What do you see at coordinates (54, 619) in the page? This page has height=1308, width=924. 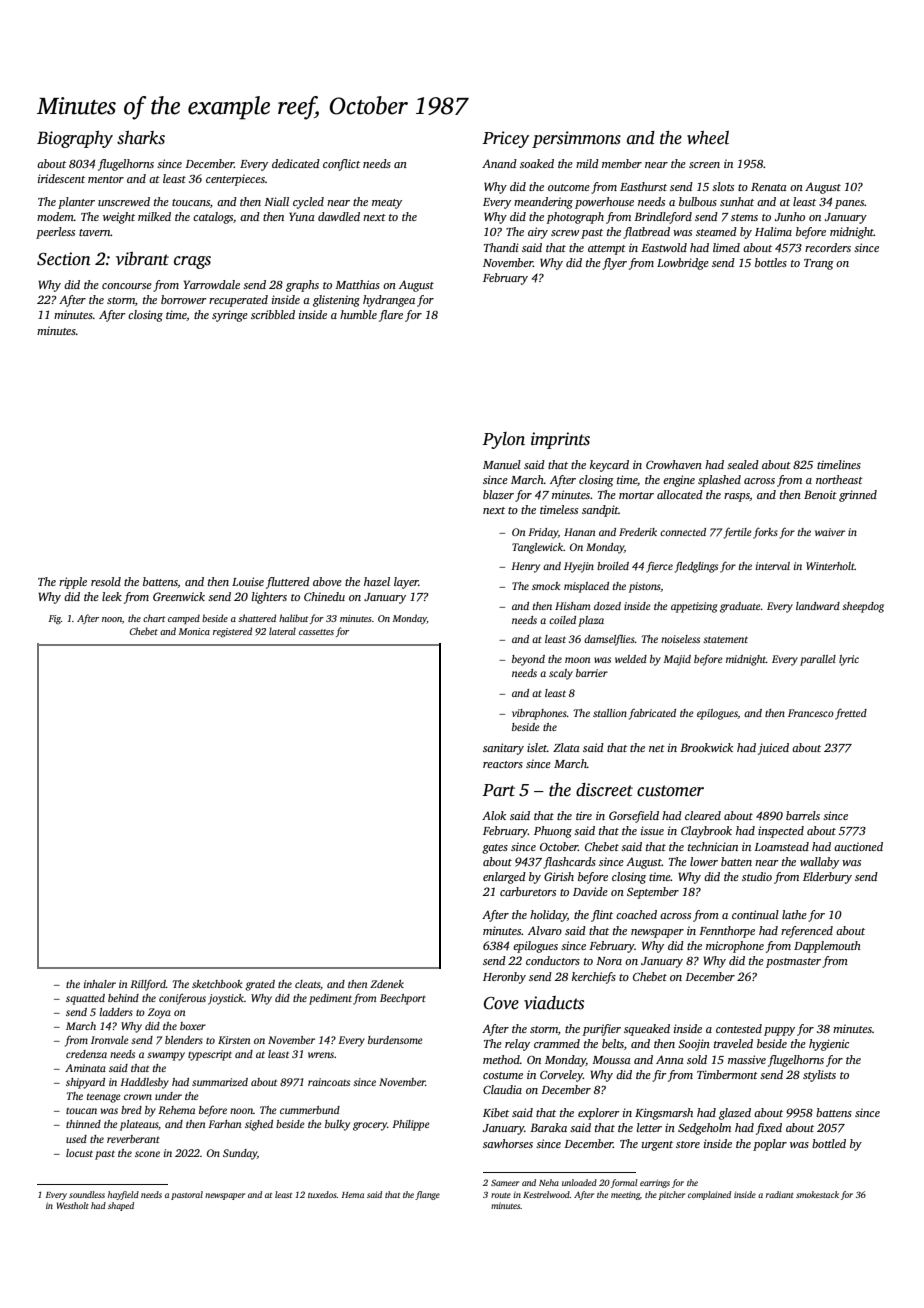 I see `Fig` at bounding box center [54, 619].
